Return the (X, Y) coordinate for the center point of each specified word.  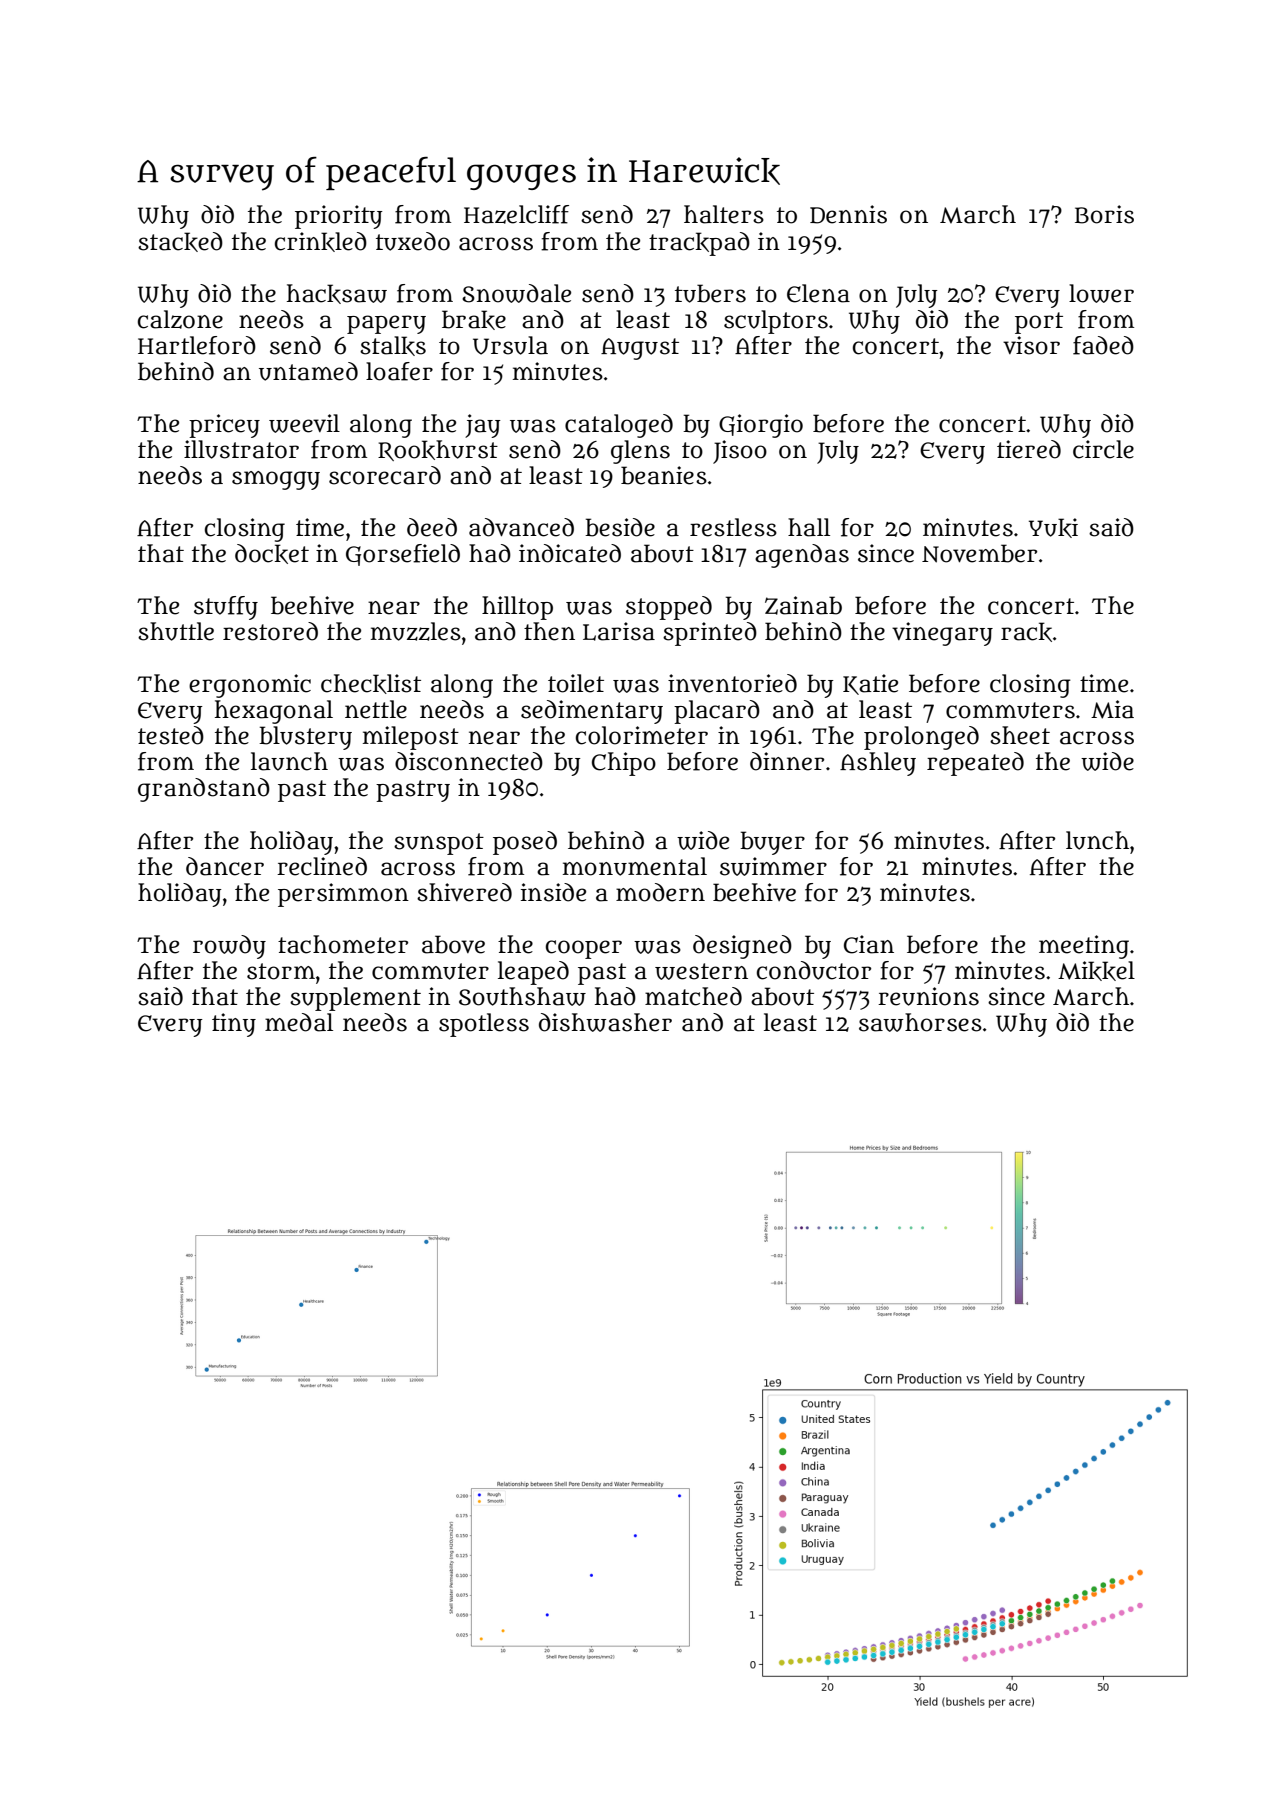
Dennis (848, 214)
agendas (802, 556)
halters (724, 214)
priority (339, 217)
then (549, 631)
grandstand (204, 790)
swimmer (773, 866)
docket (272, 554)
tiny (234, 1025)
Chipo (624, 764)
